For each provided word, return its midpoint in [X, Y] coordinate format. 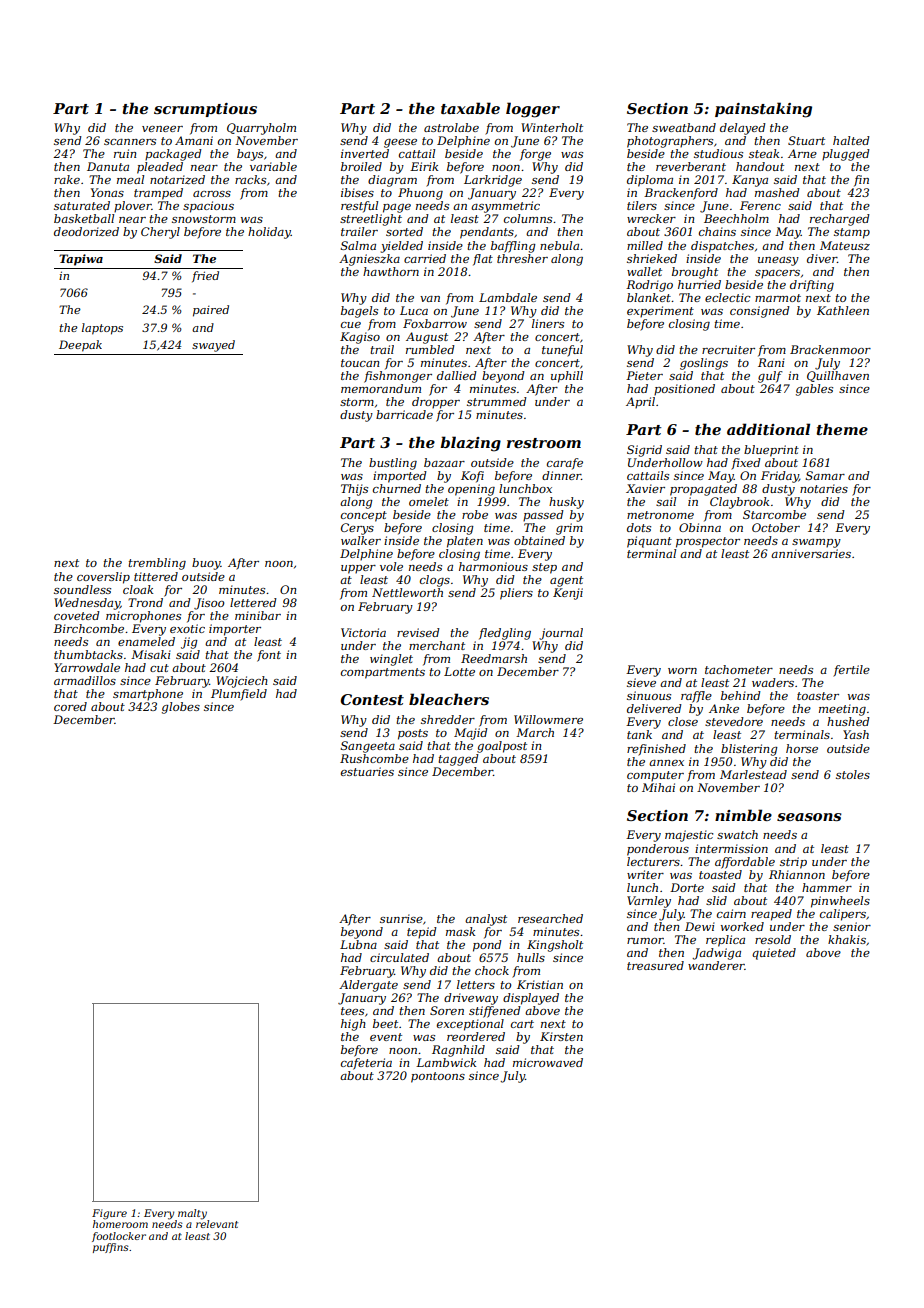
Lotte [459, 671]
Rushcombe [374, 758]
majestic [689, 836]
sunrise [401, 918]
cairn [731, 913]
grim [569, 529]
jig [189, 643]
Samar [825, 475]
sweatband [684, 127]
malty [192, 1214]
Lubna [358, 944]
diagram [392, 181]
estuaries [367, 771]
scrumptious [205, 110]
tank [639, 734]
